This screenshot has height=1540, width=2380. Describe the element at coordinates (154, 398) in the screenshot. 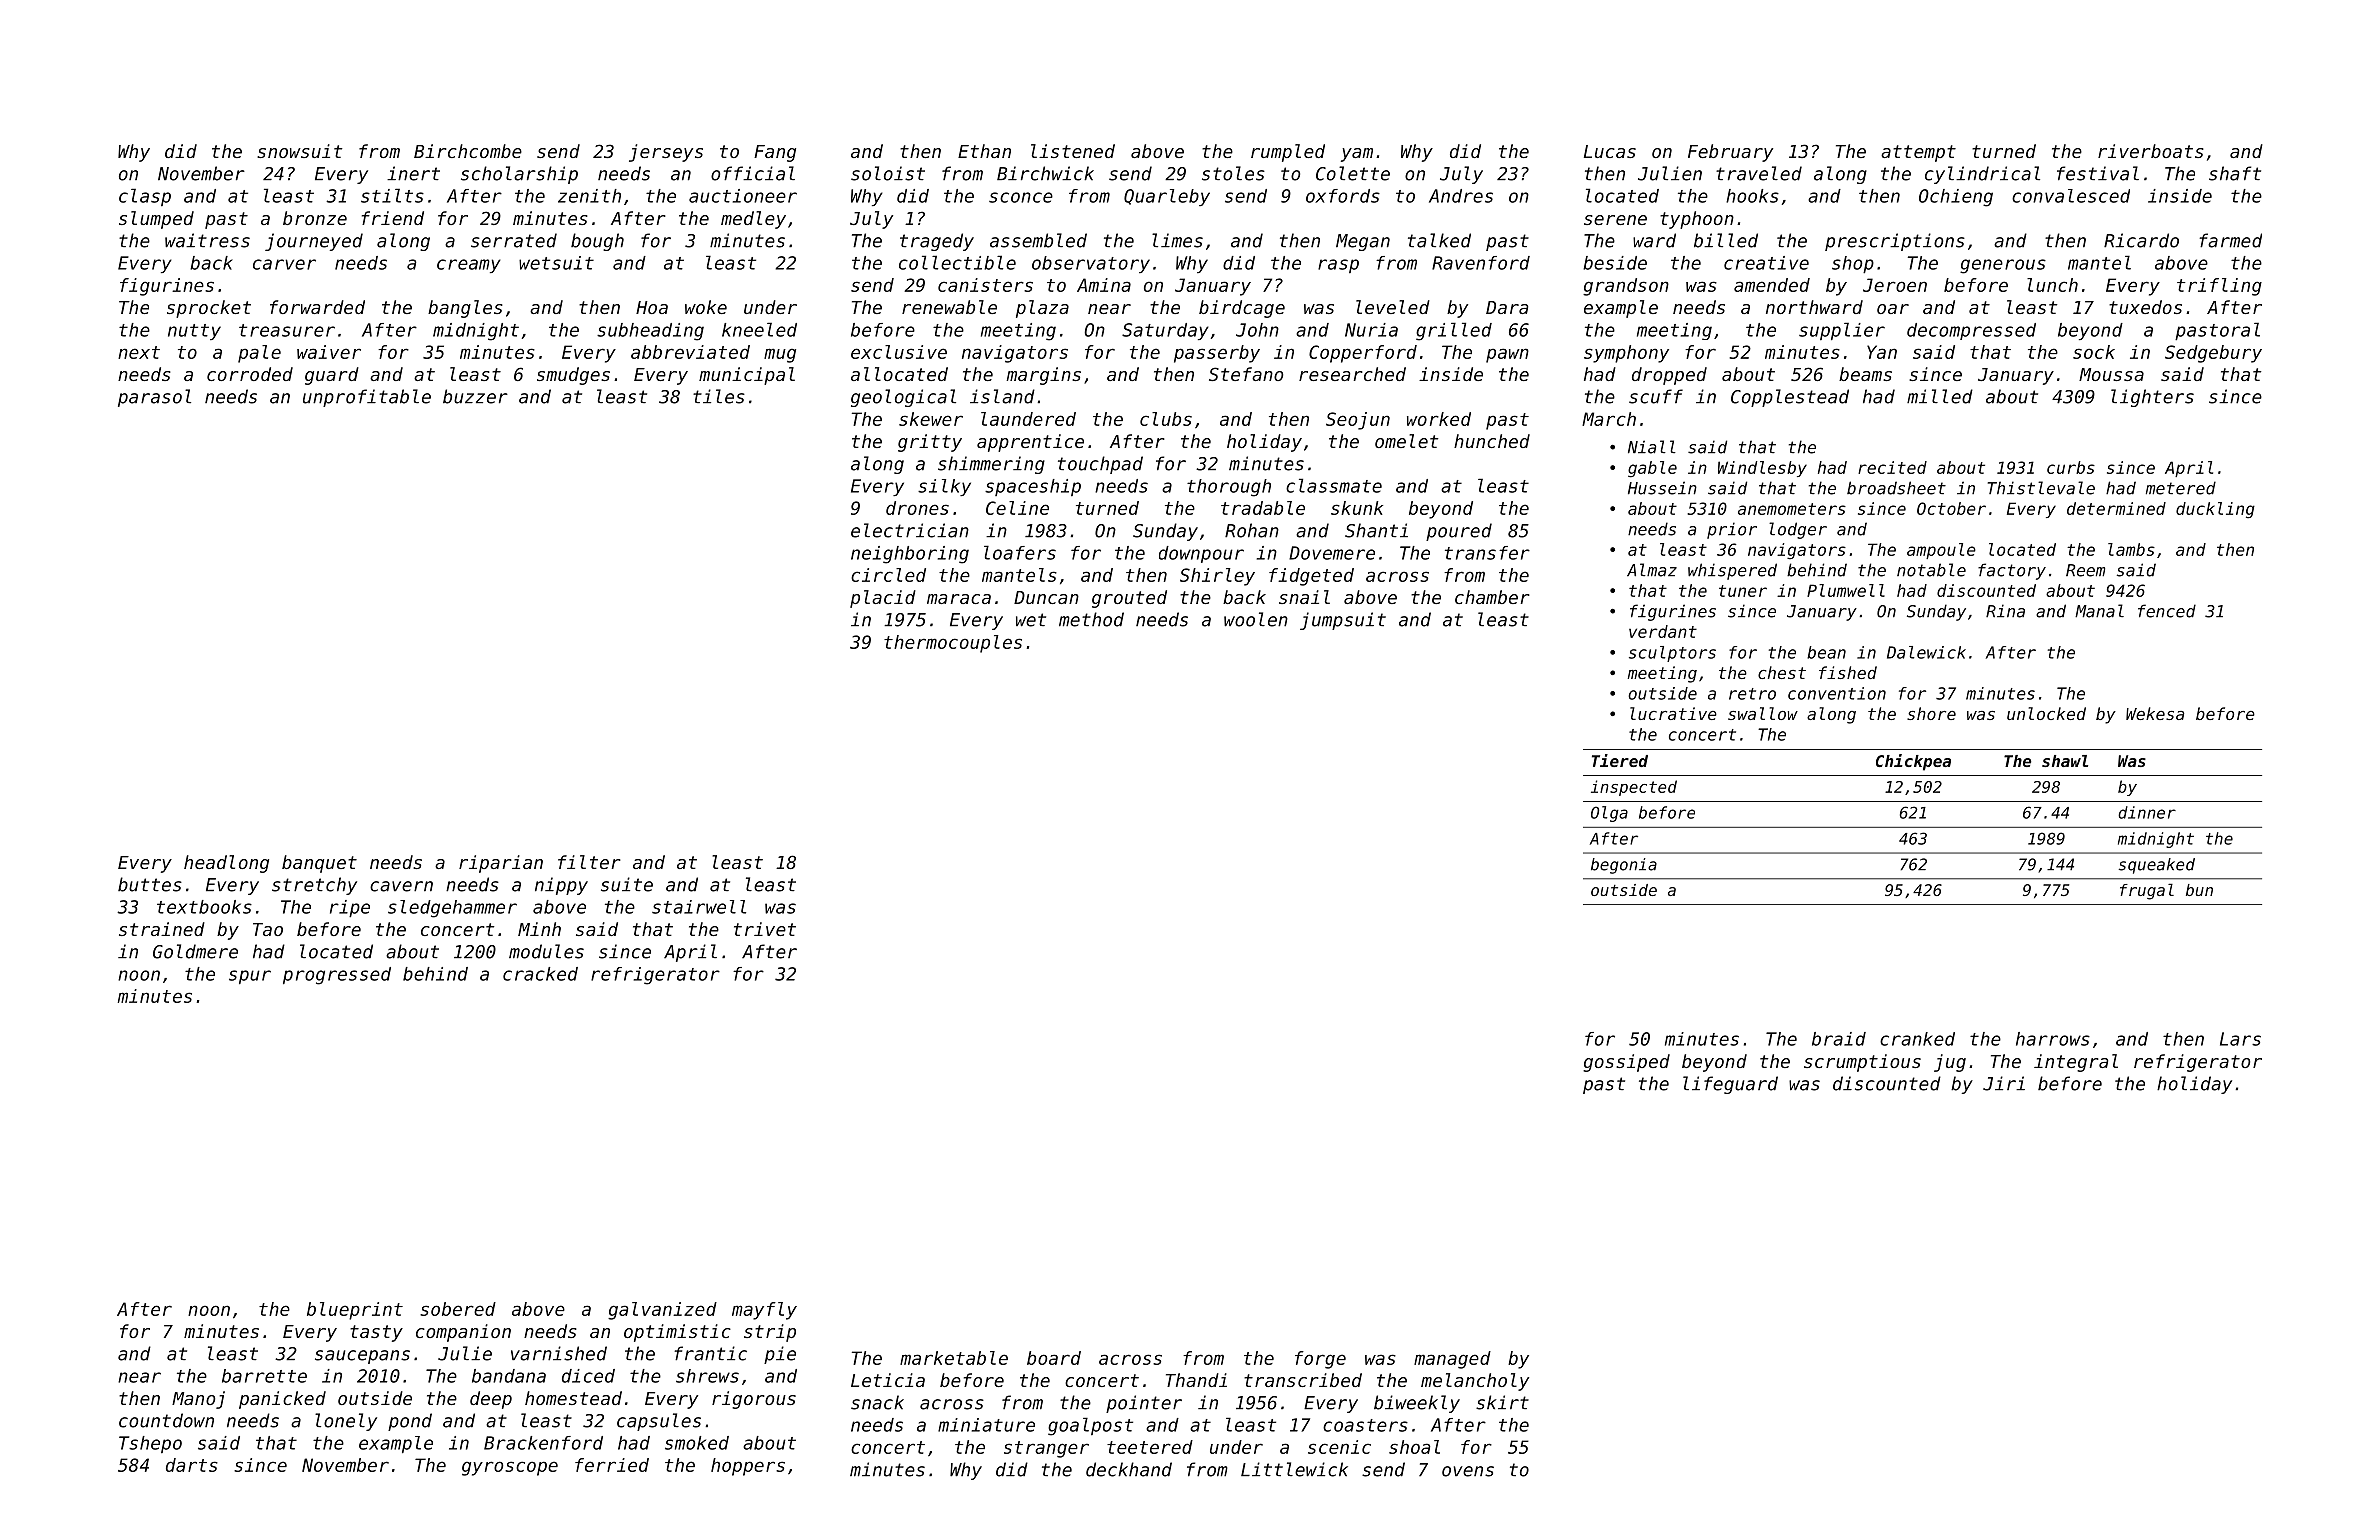

I see `parasol` at that location.
